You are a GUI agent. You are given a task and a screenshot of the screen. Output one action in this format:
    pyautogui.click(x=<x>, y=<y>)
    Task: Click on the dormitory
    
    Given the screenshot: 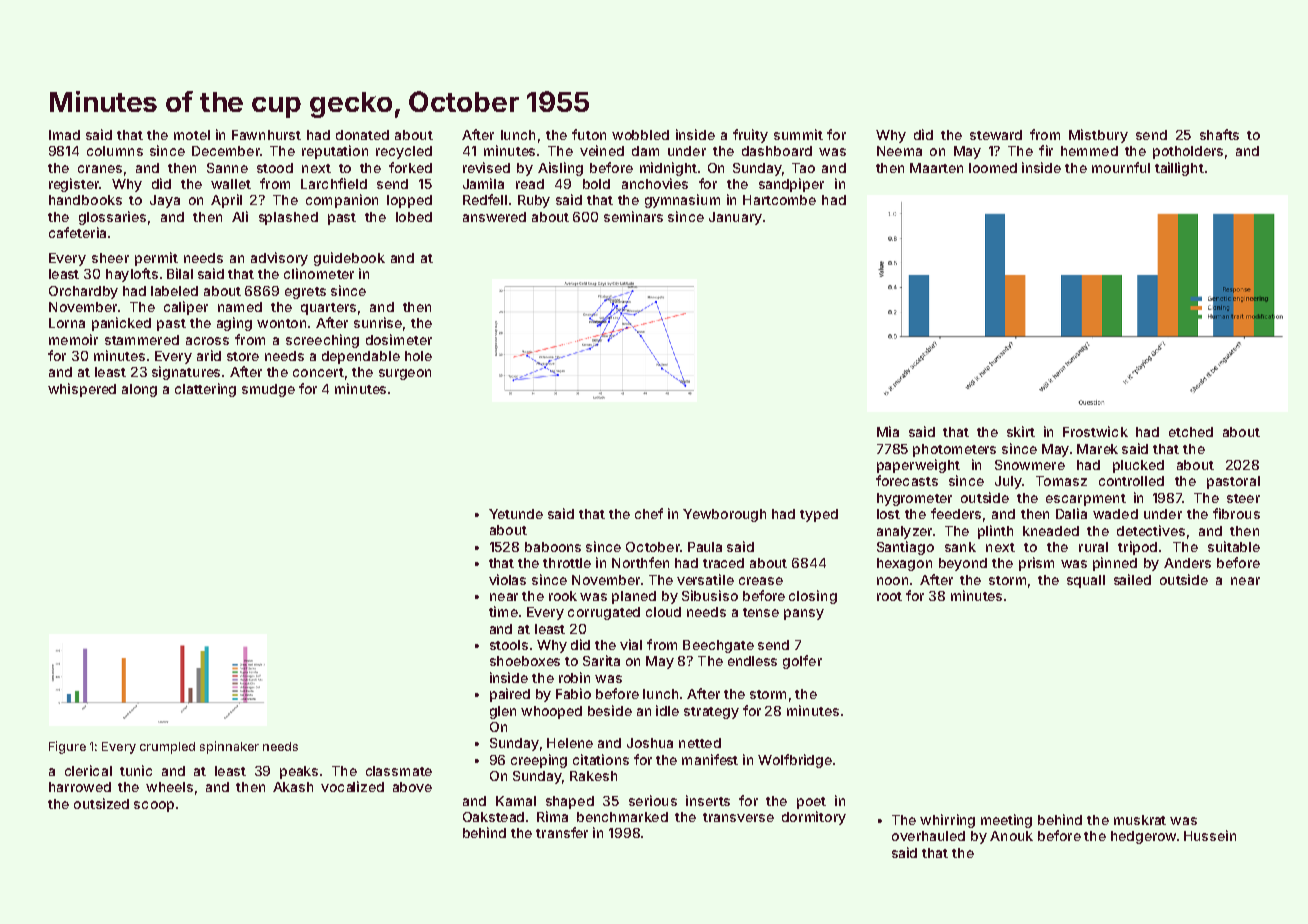 What is the action you would take?
    pyautogui.click(x=814, y=818)
